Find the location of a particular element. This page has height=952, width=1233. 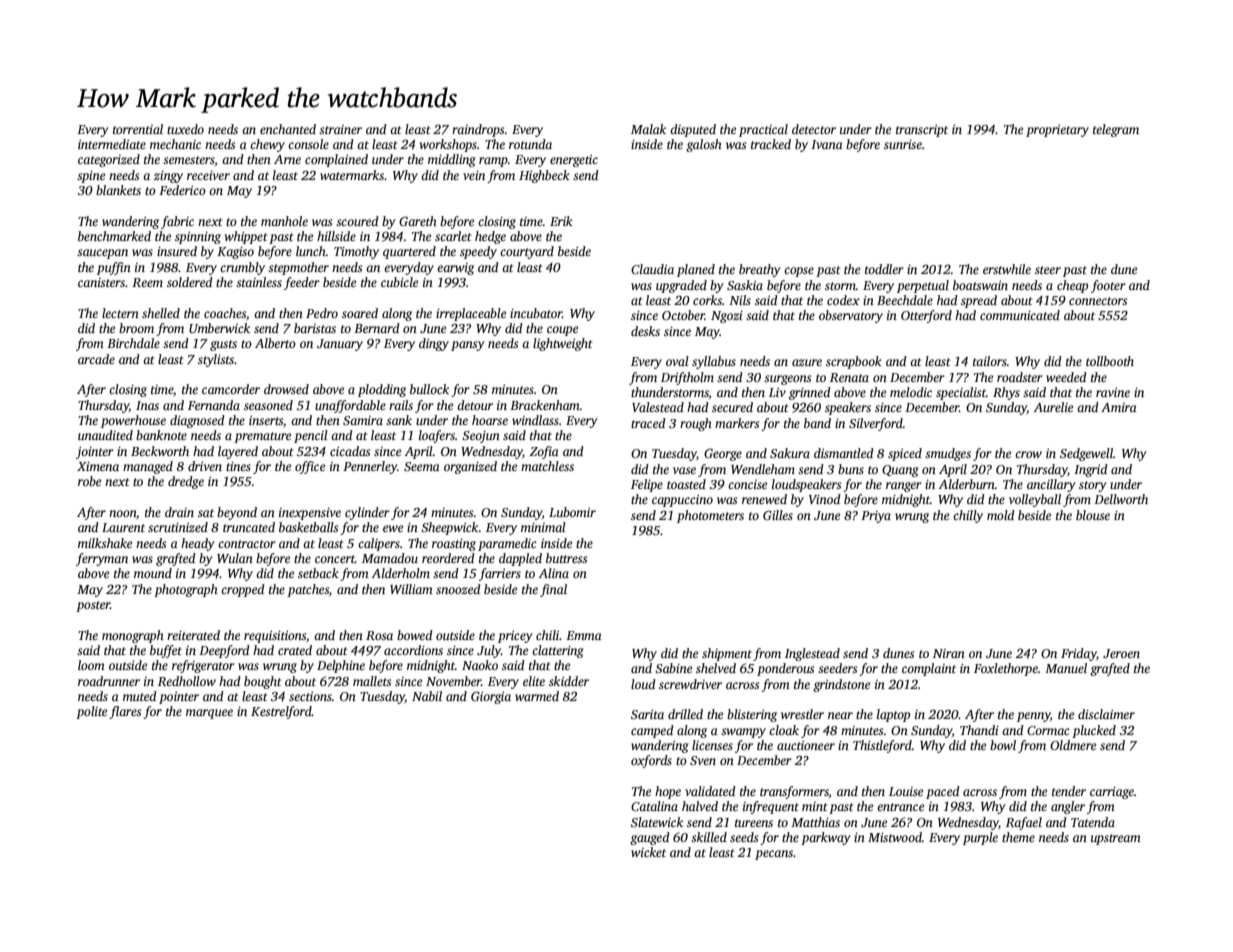

Sven is located at coordinates (703, 760).
